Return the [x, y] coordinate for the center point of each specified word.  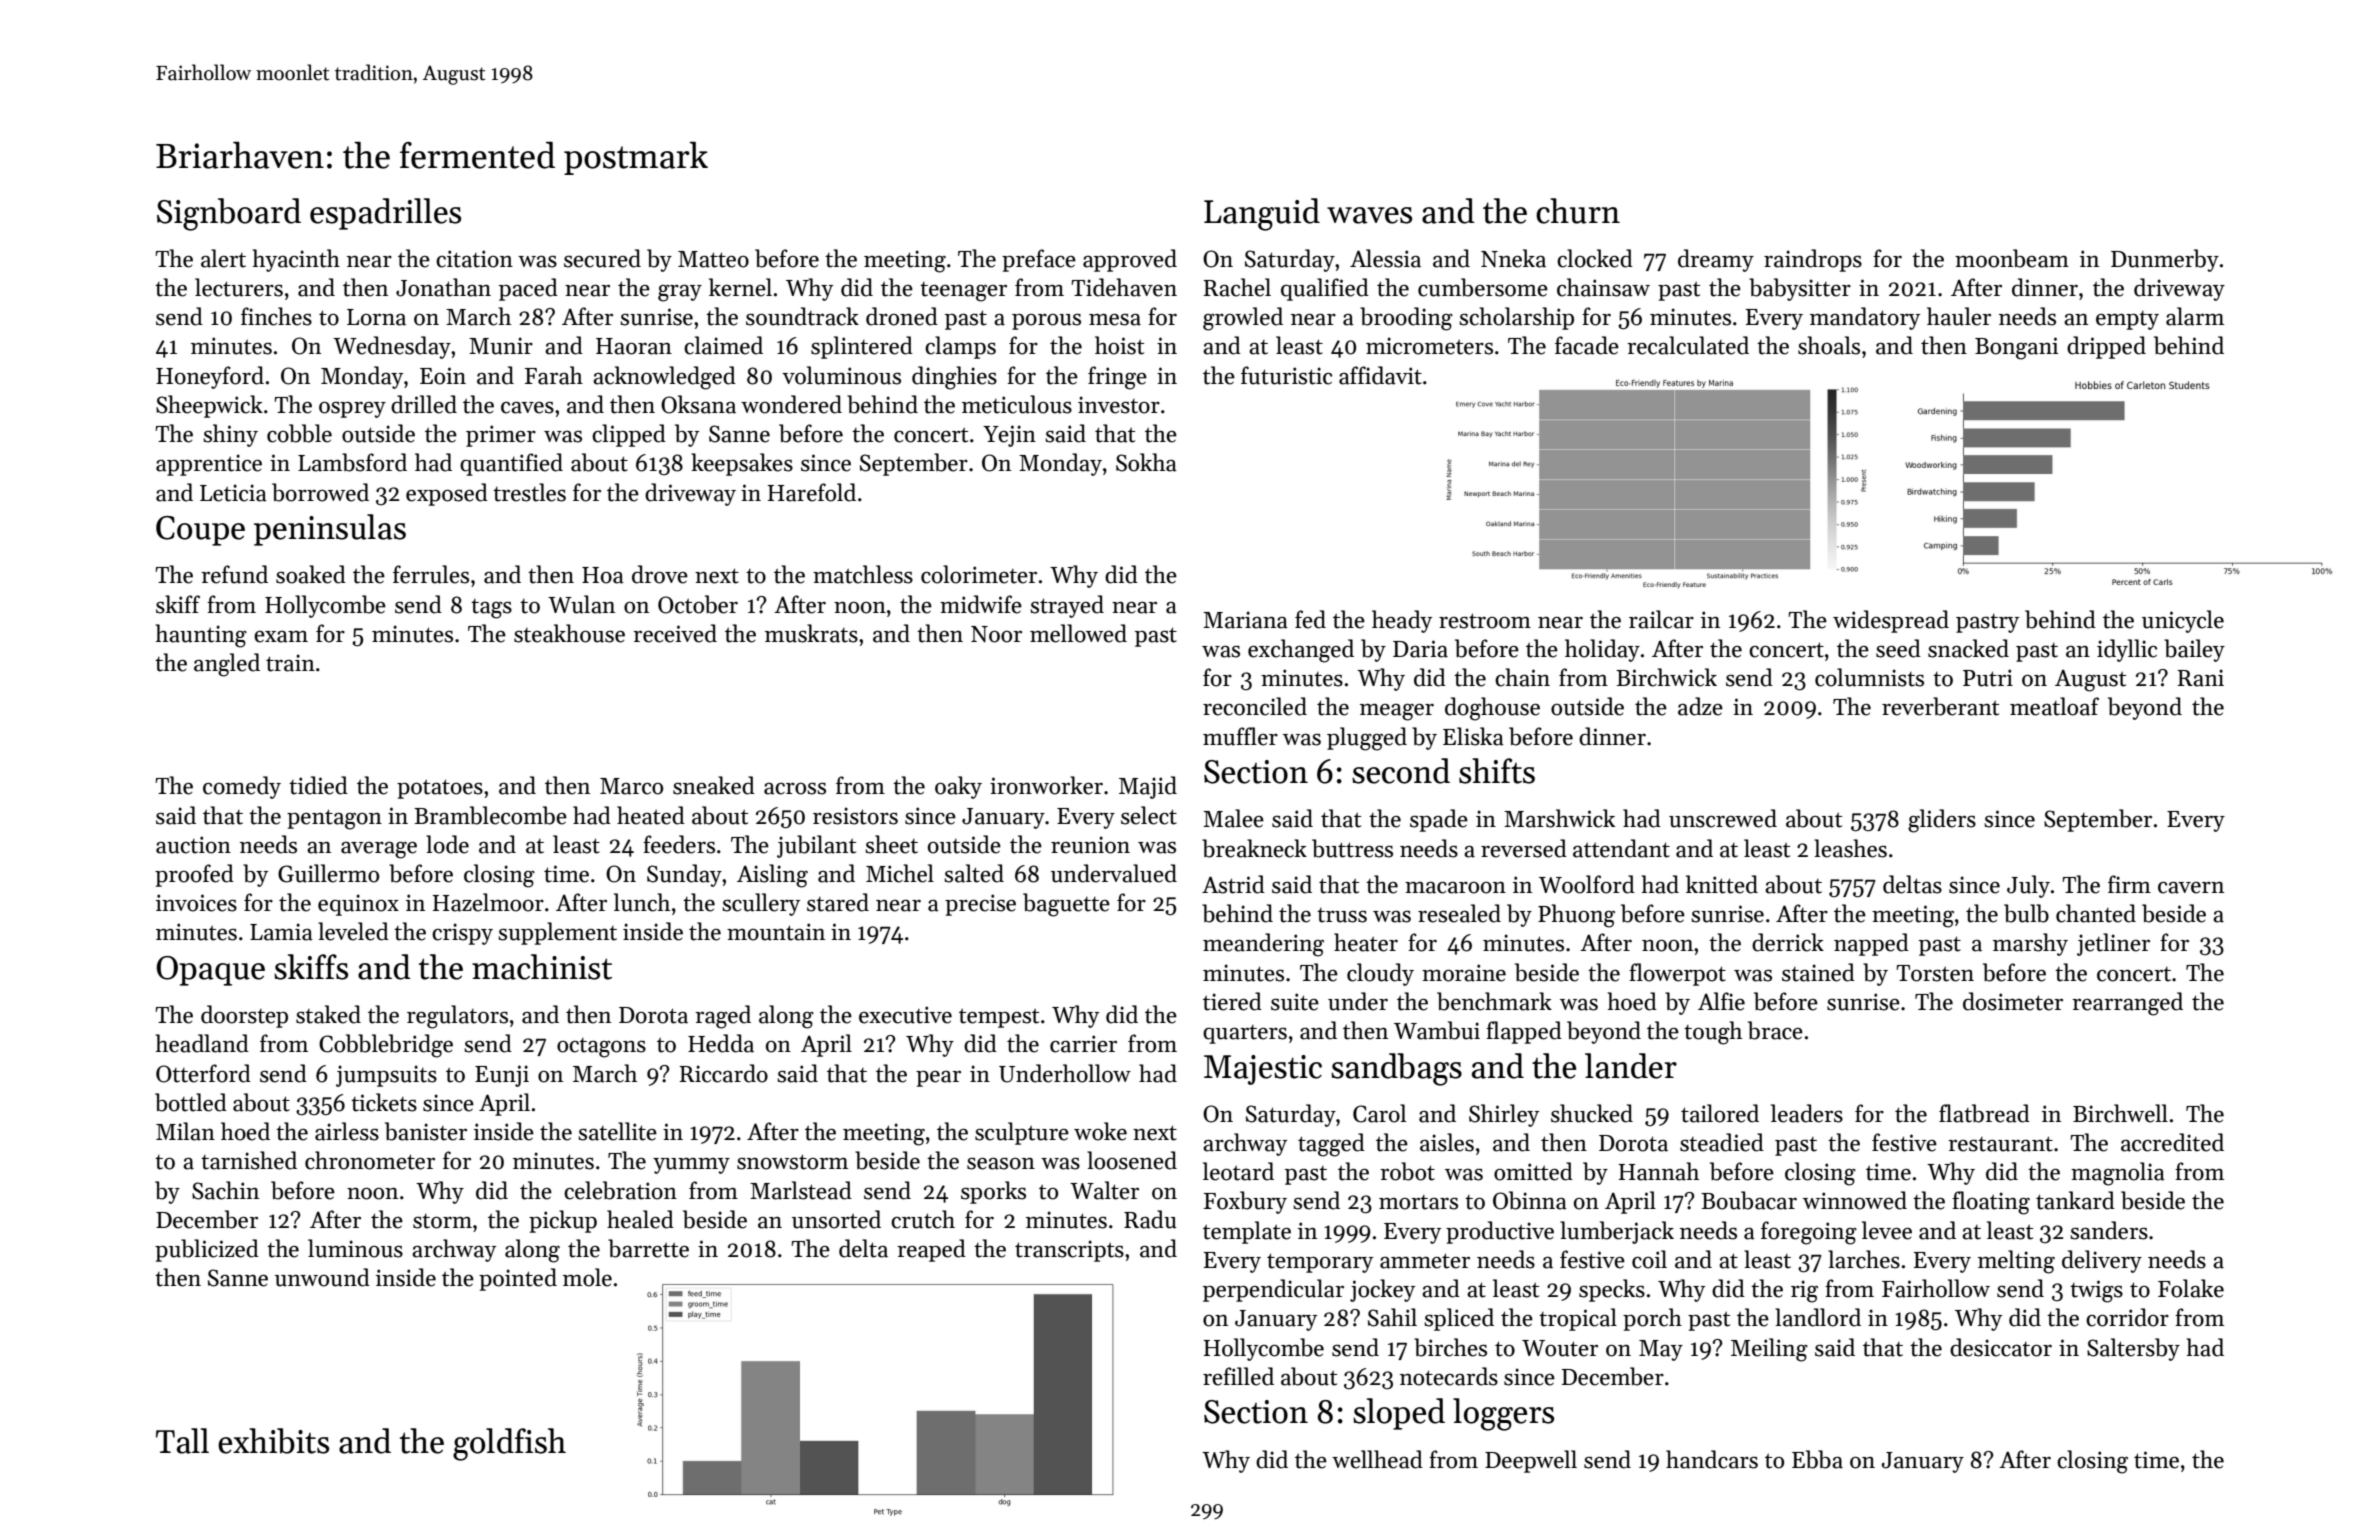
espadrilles [385, 214]
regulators [457, 1017]
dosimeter [2013, 1001]
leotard [1238, 1171]
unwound [322, 1277]
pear [938, 1079]
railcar [1661, 619]
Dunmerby [2165, 260]
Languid [1262, 214]
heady [1402, 621]
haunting [201, 636]
